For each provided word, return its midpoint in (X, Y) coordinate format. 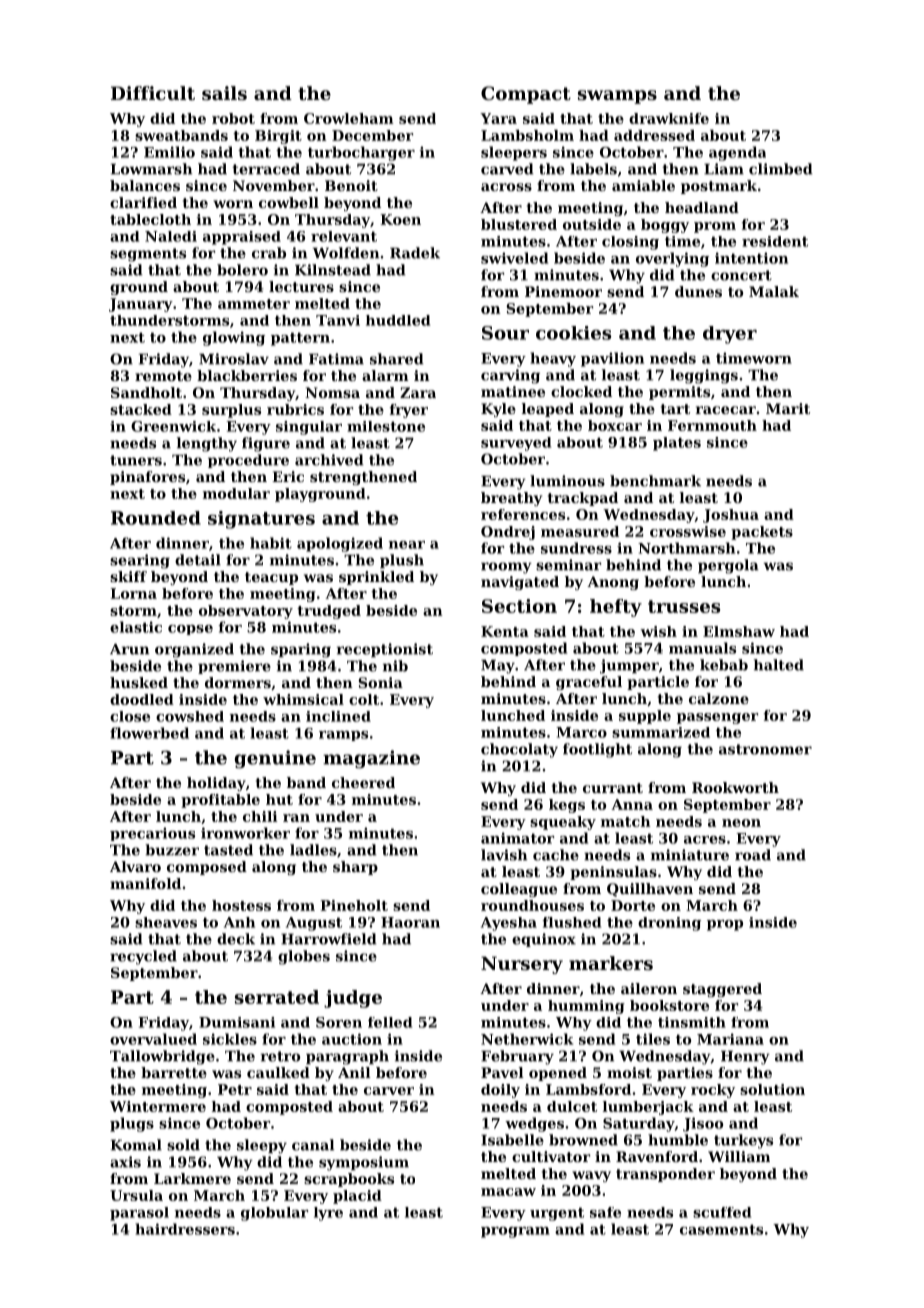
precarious (152, 834)
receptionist (385, 650)
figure (266, 444)
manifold (145, 883)
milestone (386, 426)
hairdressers (185, 1229)
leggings (704, 376)
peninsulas (613, 873)
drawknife (669, 118)
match (626, 821)
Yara (498, 118)
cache (556, 855)
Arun (129, 649)
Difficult (153, 93)
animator (517, 838)
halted (779, 665)
